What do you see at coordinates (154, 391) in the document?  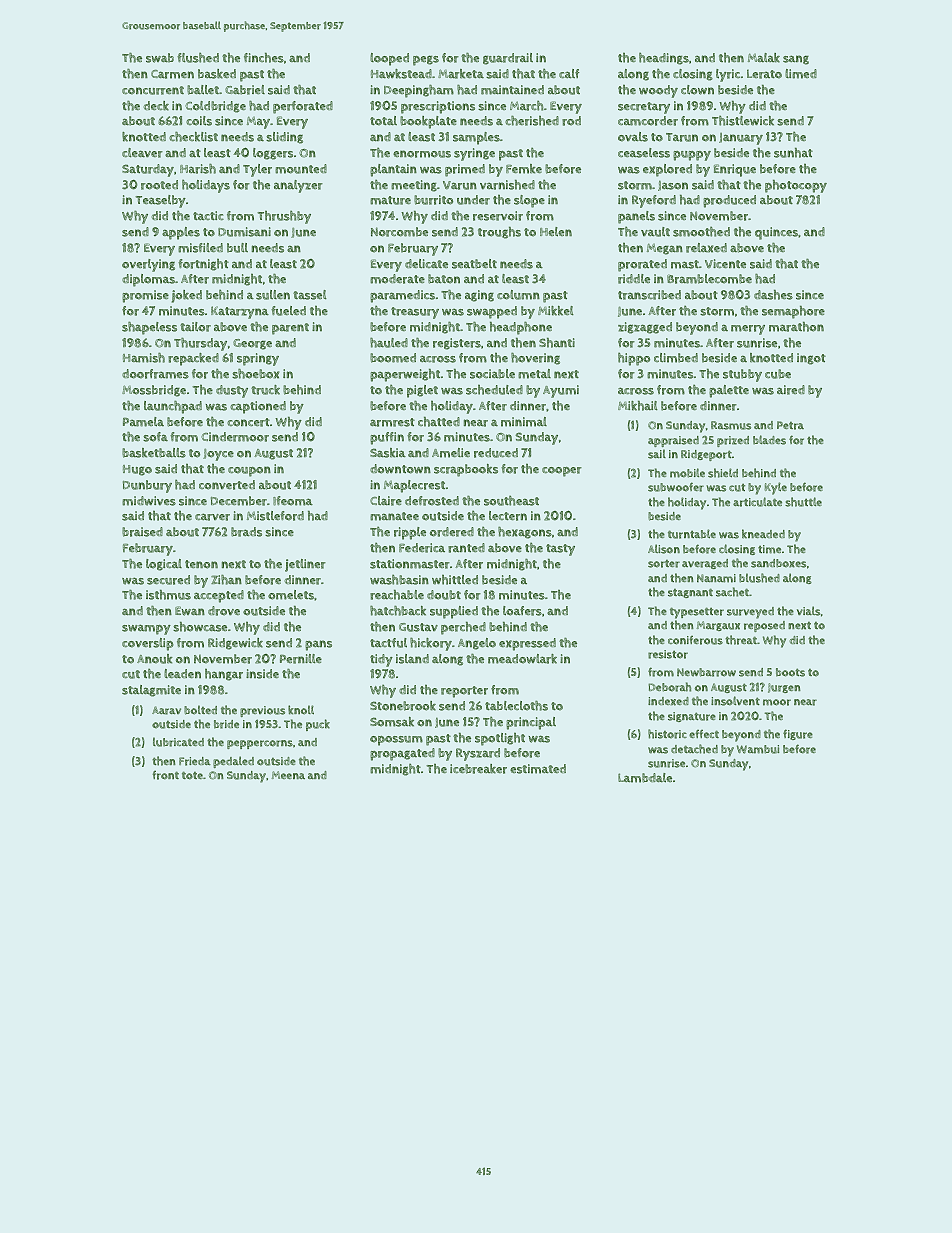 I see `Mossbridge` at bounding box center [154, 391].
